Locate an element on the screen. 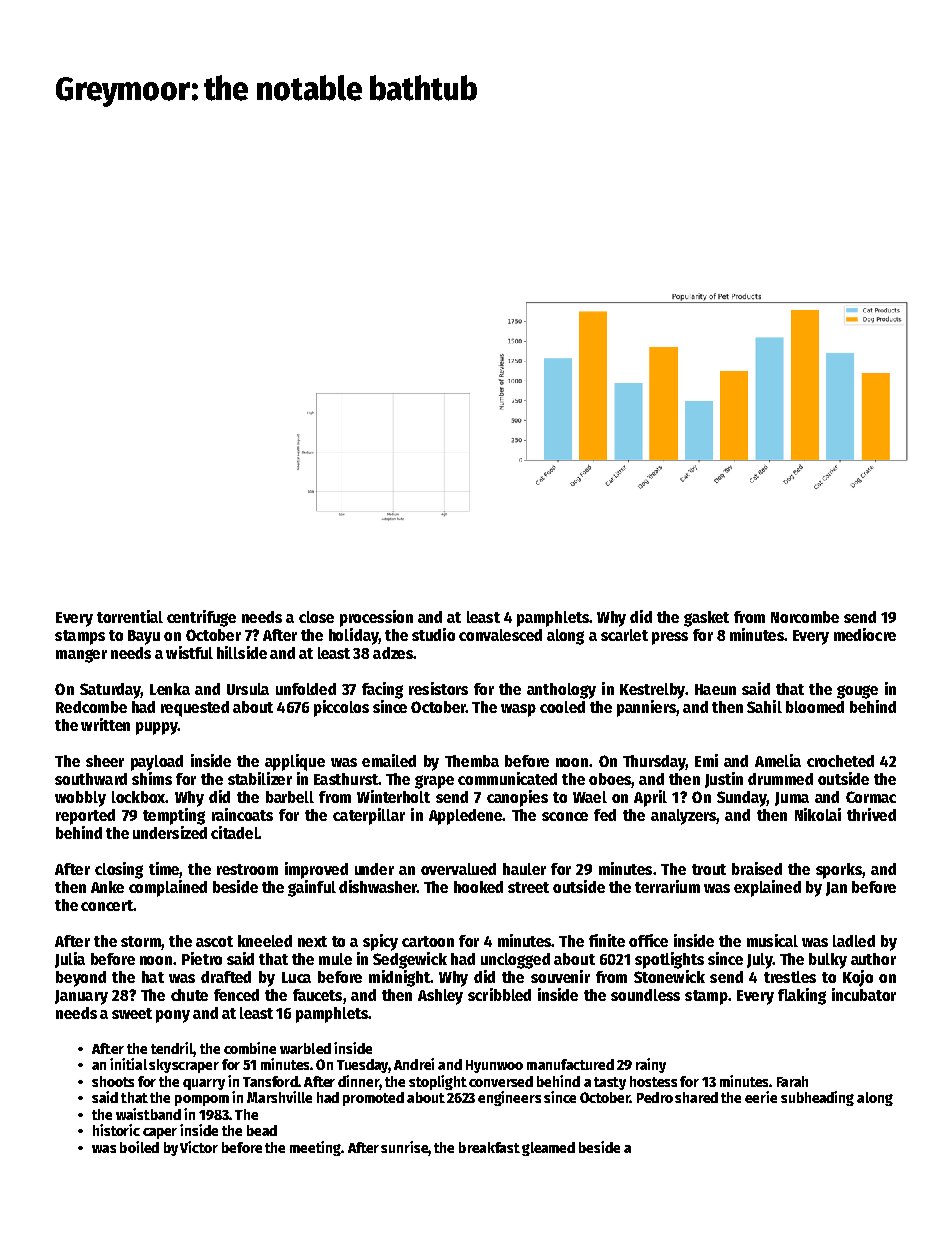  torrential is located at coordinates (130, 616).
